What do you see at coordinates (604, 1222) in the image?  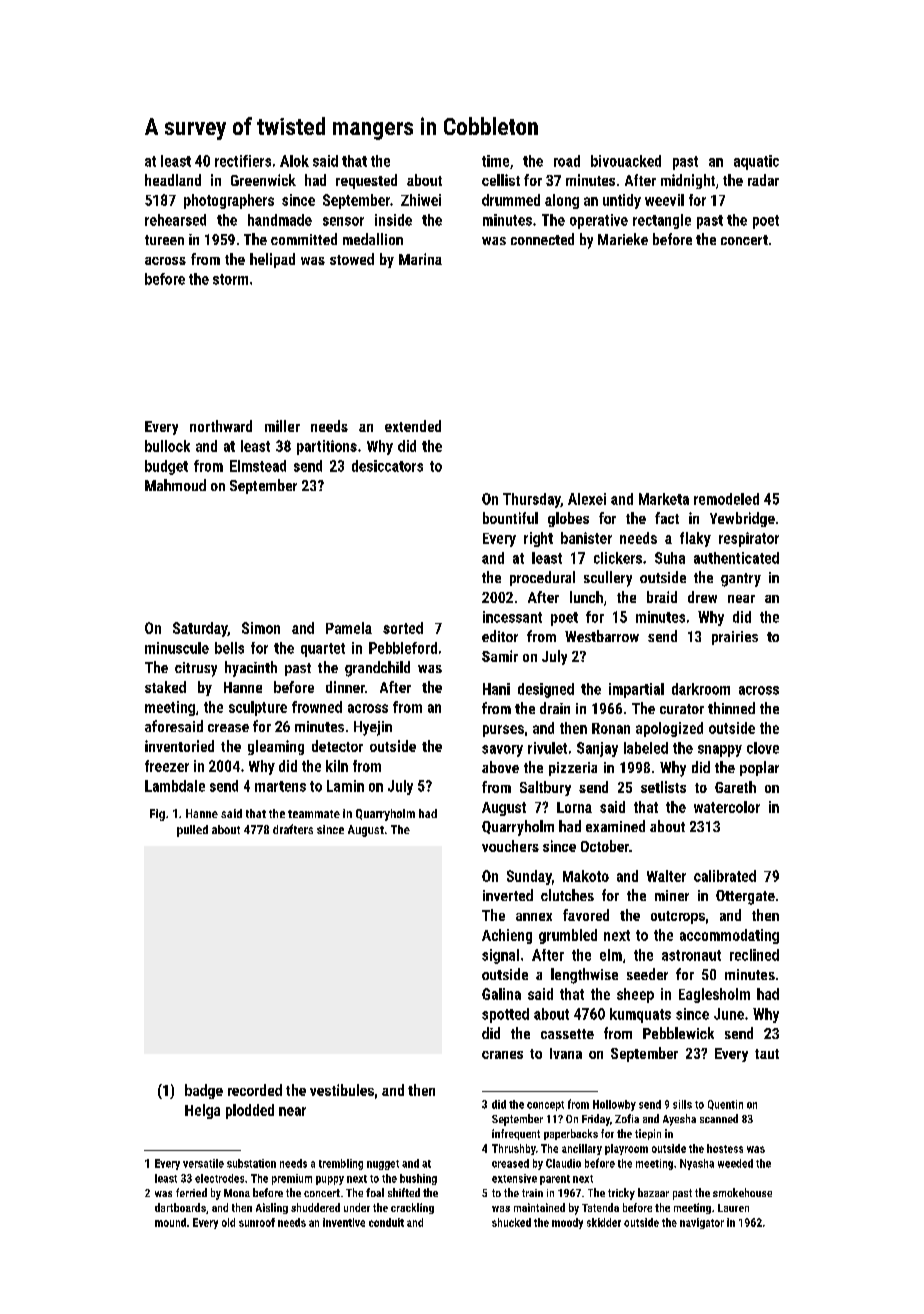 I see `skidder` at bounding box center [604, 1222].
